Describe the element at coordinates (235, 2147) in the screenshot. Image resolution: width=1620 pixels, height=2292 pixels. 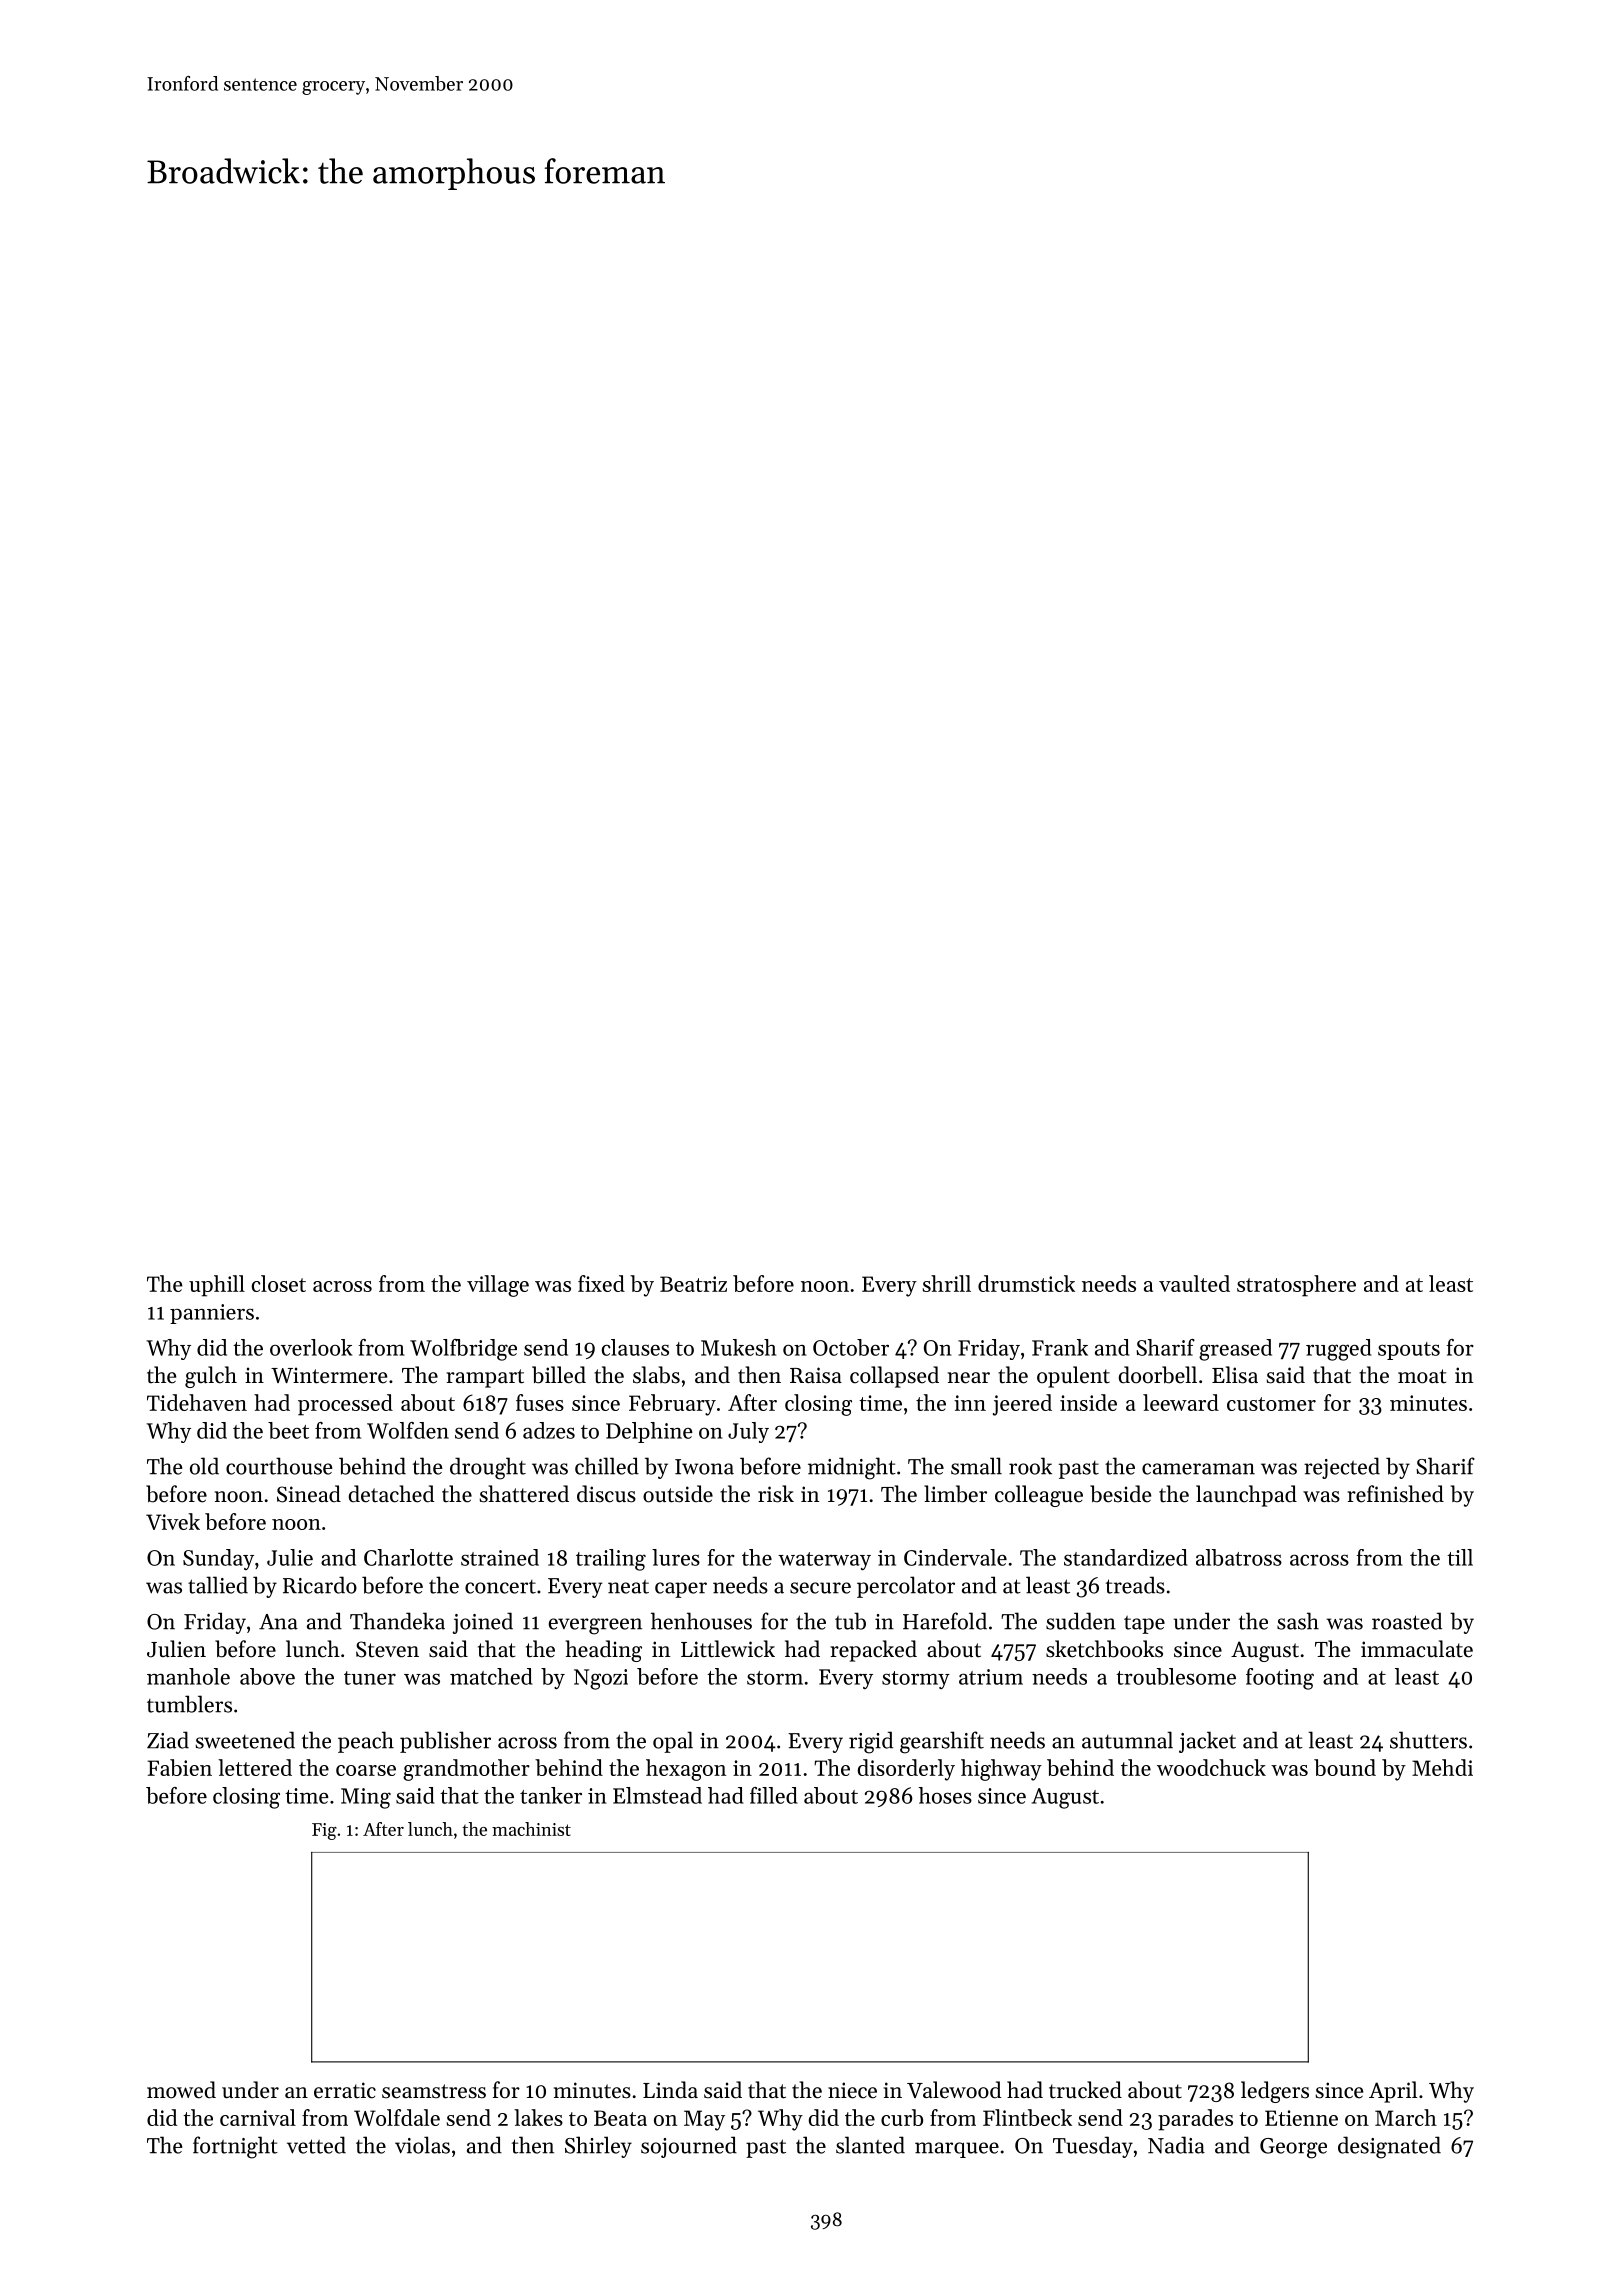
I see `fortnight` at that location.
